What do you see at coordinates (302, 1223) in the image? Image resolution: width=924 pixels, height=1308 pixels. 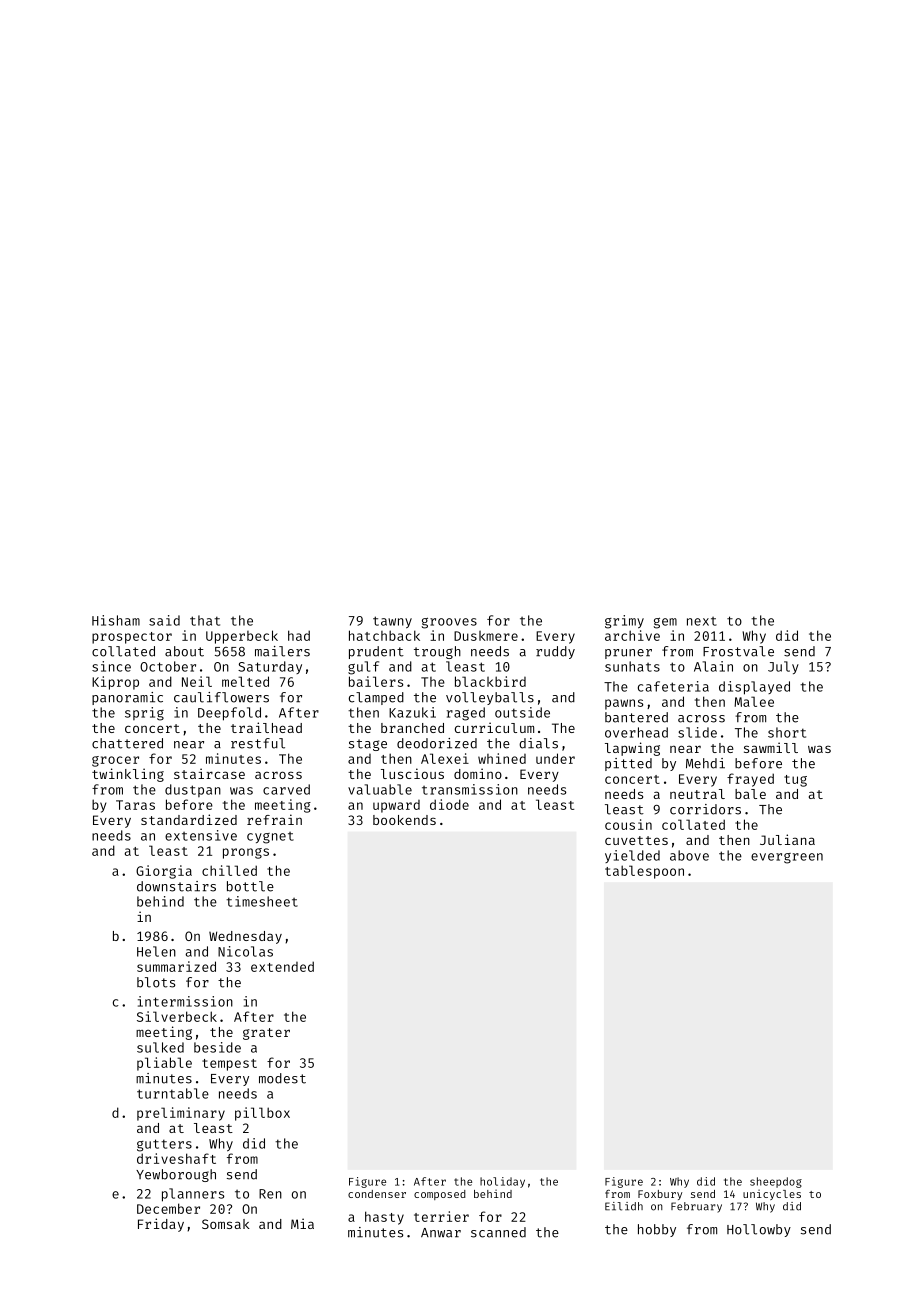 I see `Mia` at bounding box center [302, 1223].
